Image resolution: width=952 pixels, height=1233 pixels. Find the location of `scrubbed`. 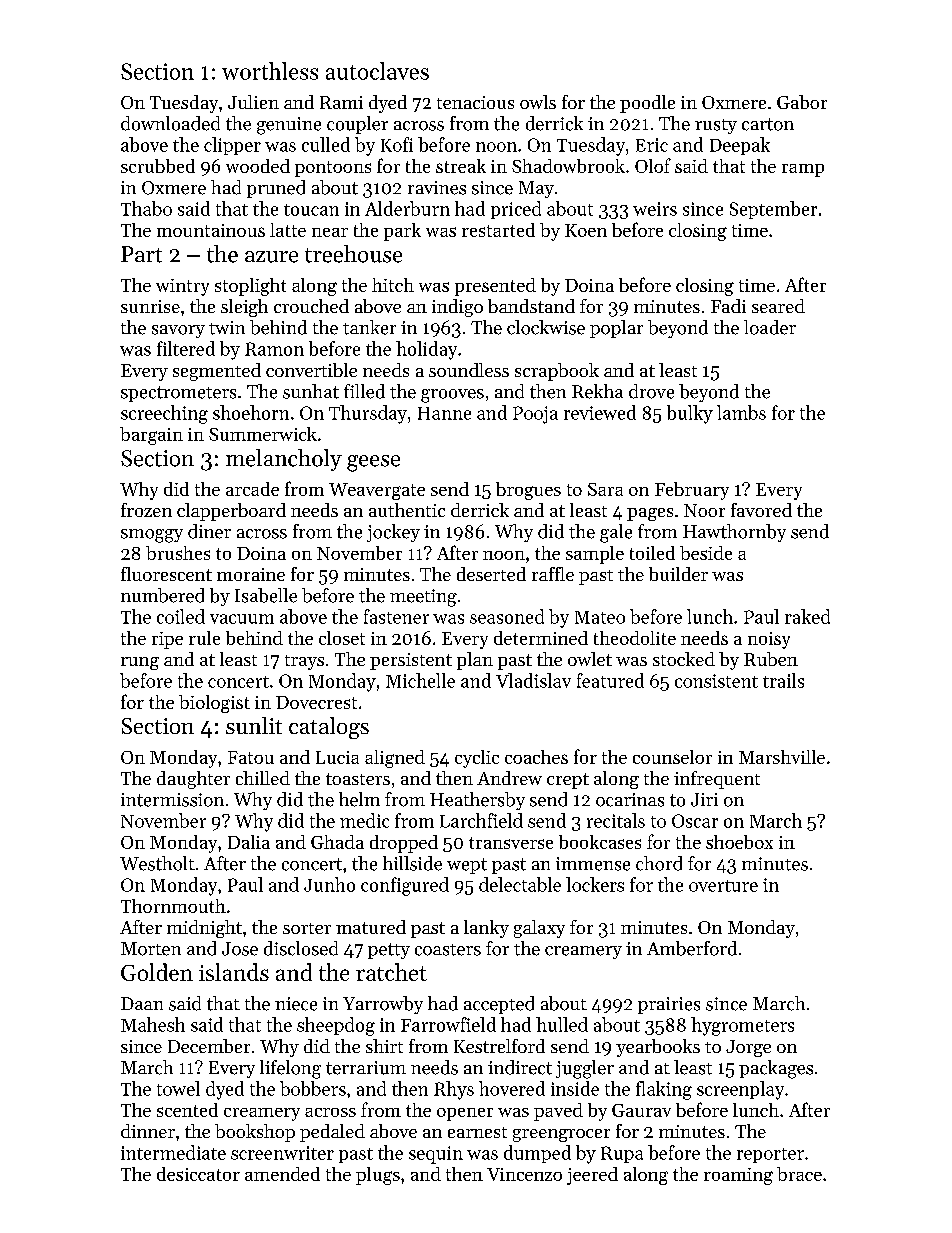

scrubbed is located at coordinates (158, 166).
